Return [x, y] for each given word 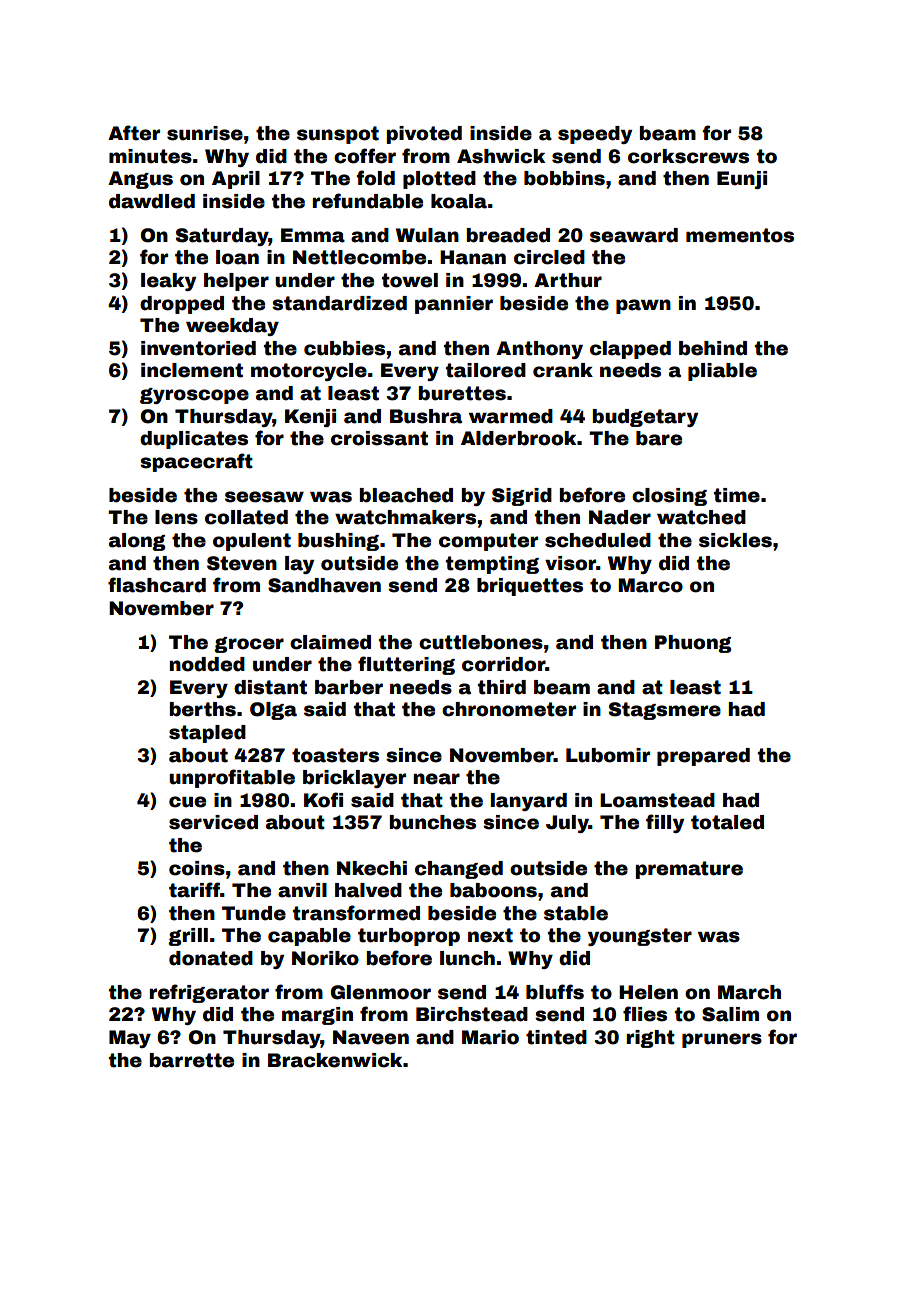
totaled [727, 822]
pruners [722, 1040]
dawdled [152, 201]
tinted [556, 1037]
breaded [508, 235]
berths [202, 709]
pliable [722, 372]
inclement [192, 370]
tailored [486, 370]
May [130, 1039]
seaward [634, 235]
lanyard [529, 802]
